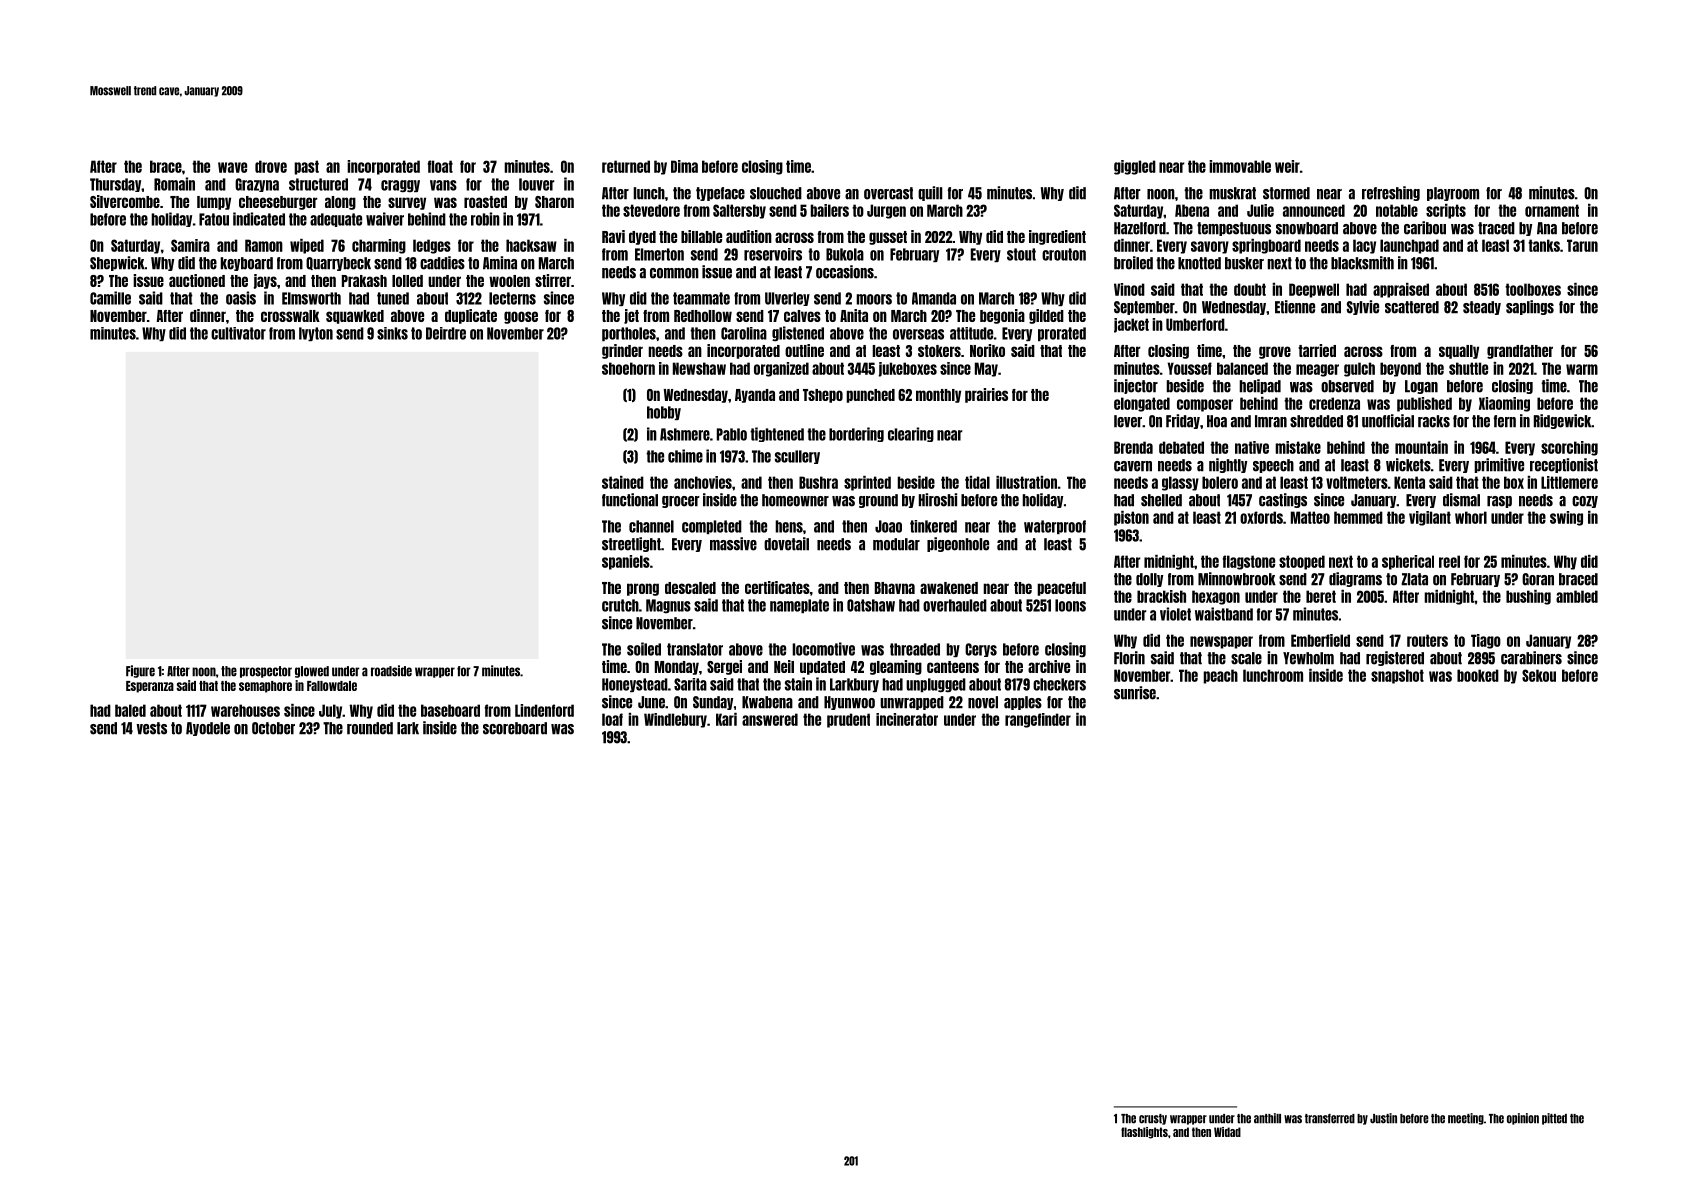 The width and height of the screenshot is (1688, 1194). What do you see at coordinates (151, 728) in the screenshot?
I see `vests` at bounding box center [151, 728].
